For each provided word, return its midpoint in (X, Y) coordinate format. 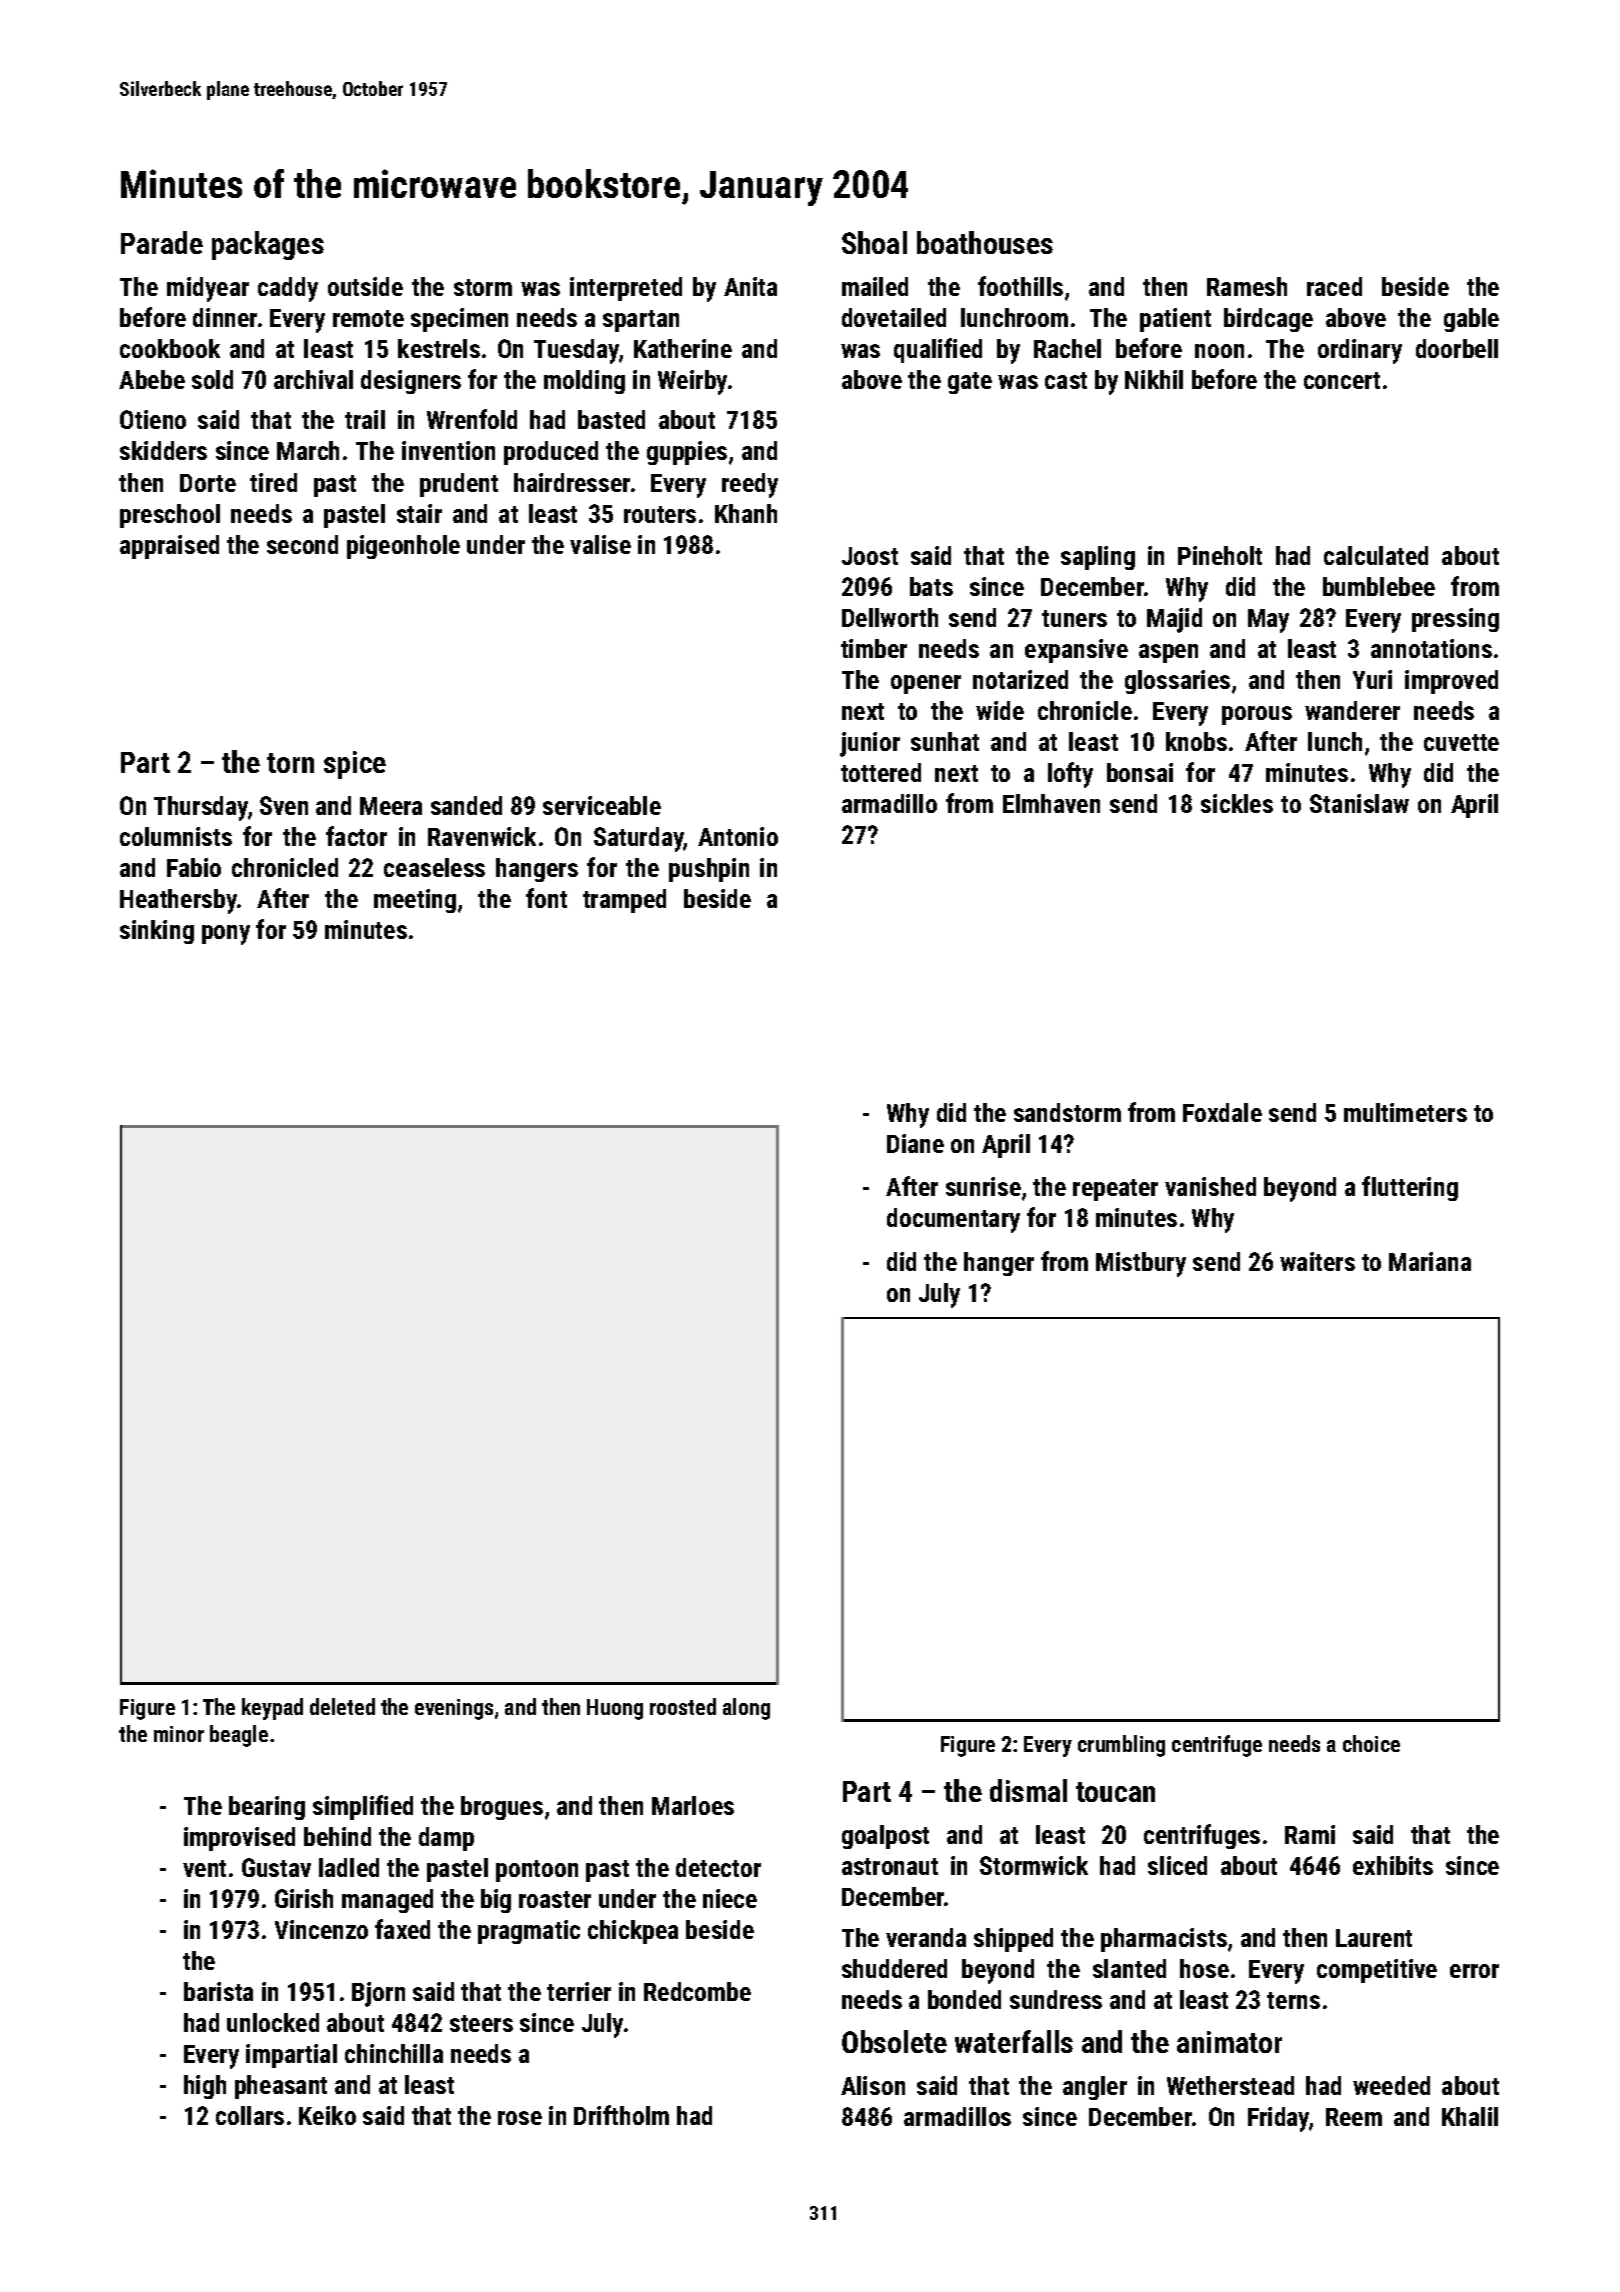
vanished (1210, 1186)
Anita (750, 286)
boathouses (985, 242)
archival (313, 379)
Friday (1278, 2119)
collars (250, 2115)
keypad (272, 1709)
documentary (953, 1220)
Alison (873, 2085)
